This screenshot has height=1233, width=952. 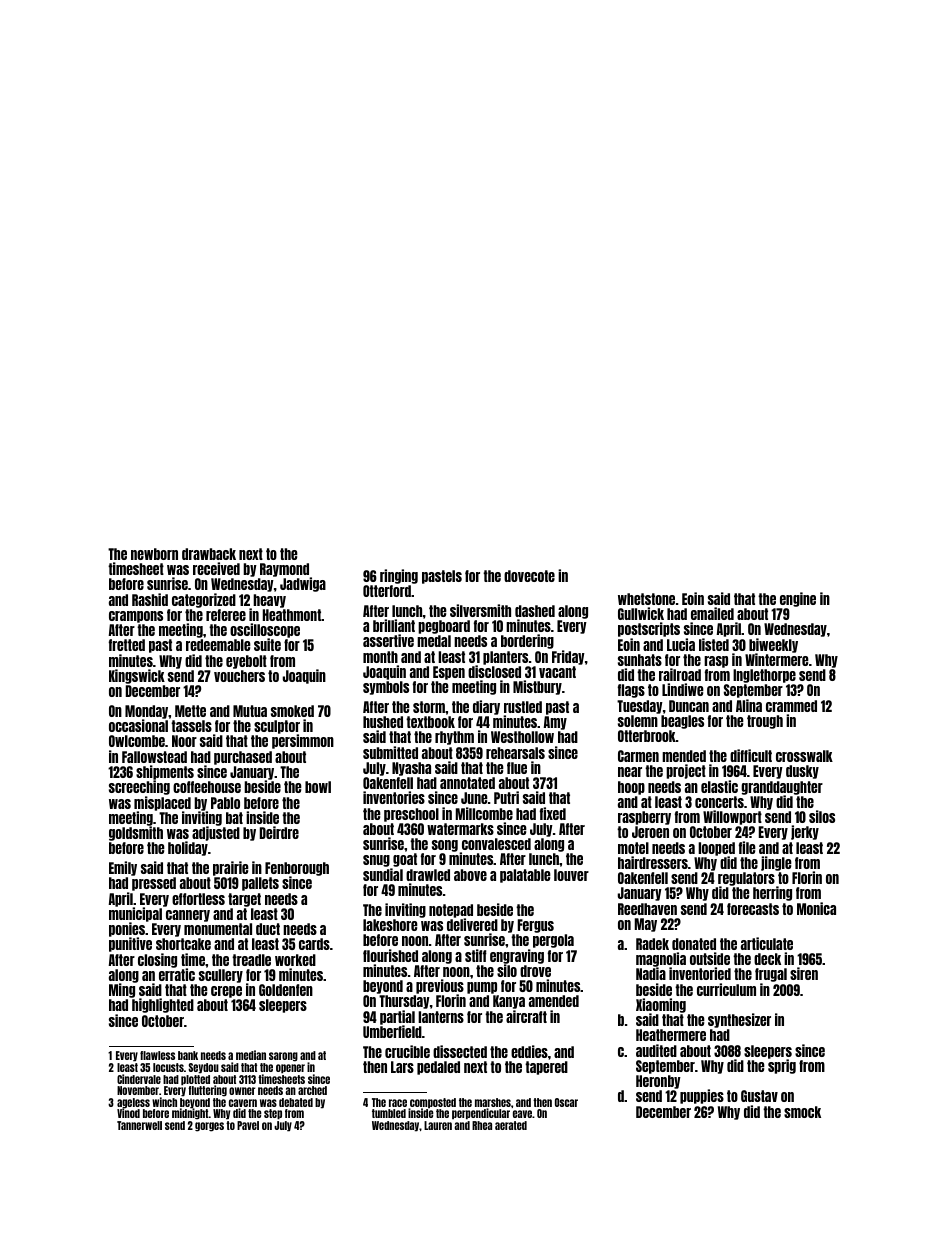 What do you see at coordinates (139, 1079) in the screenshot?
I see `Cindervale` at bounding box center [139, 1079].
